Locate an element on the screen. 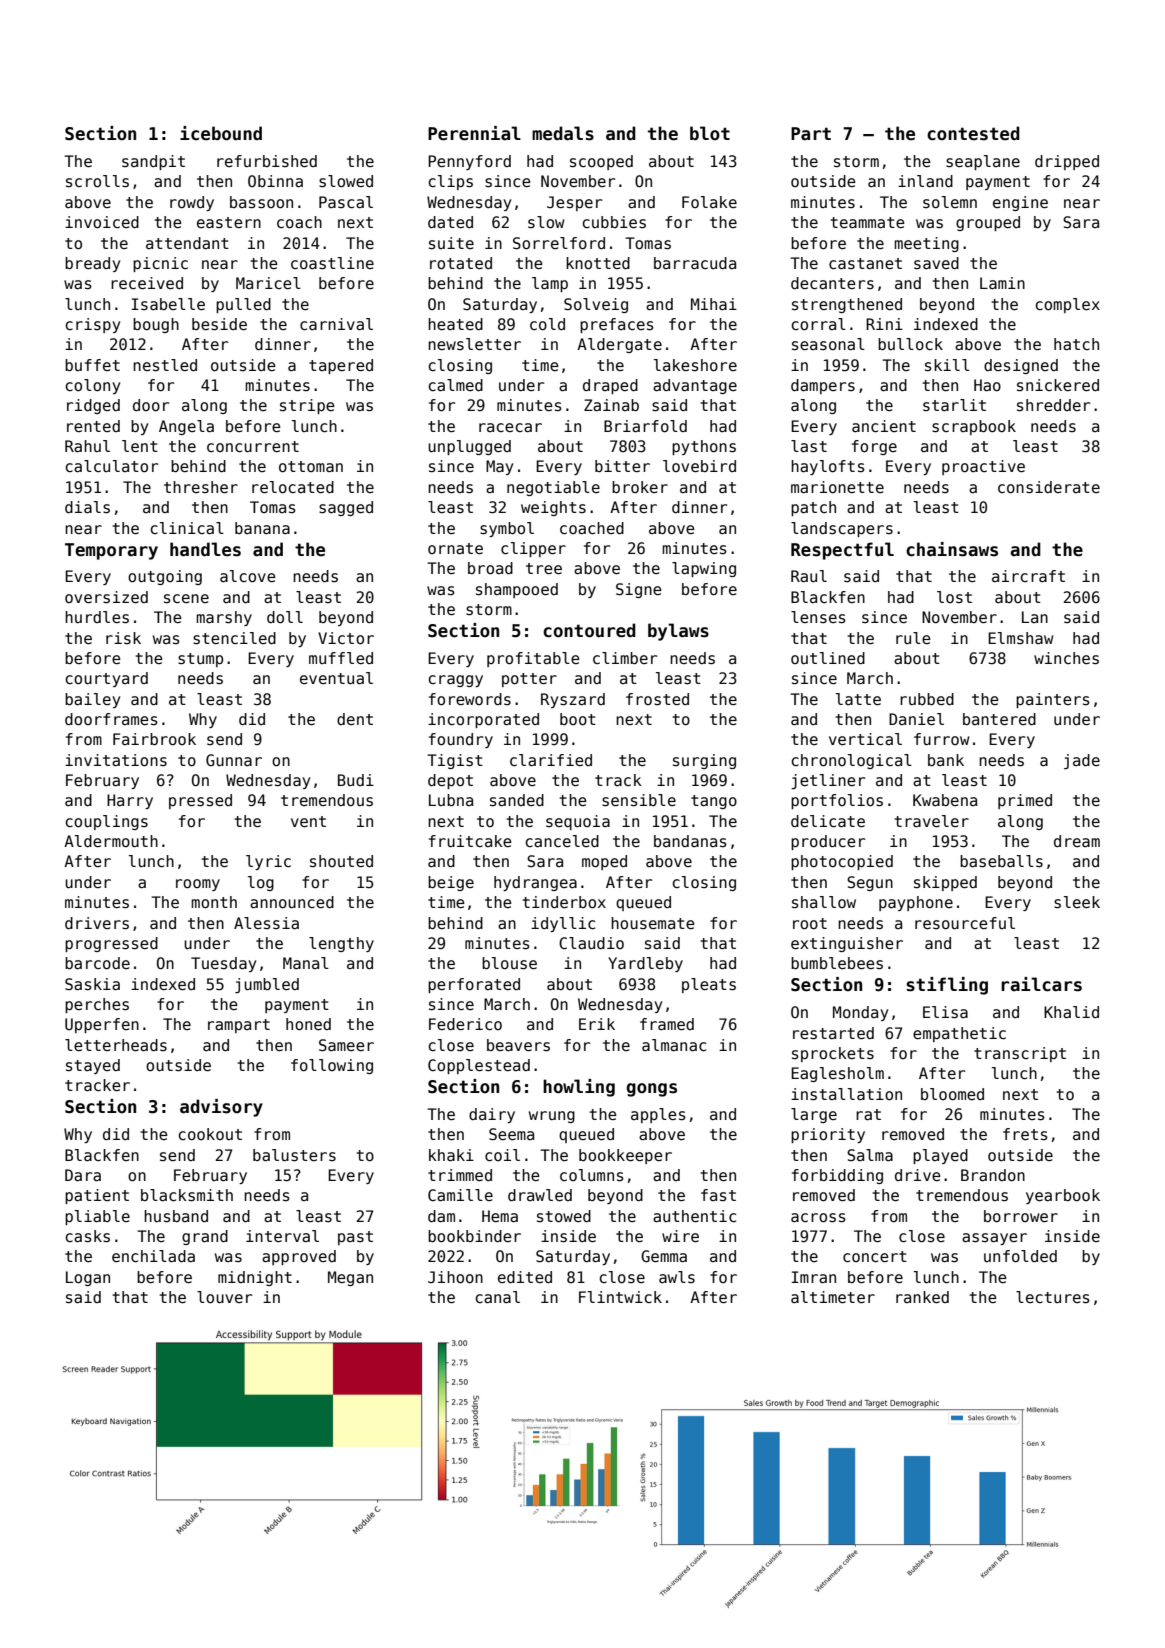 This screenshot has height=1648, width=1165. Harry is located at coordinates (130, 801).
